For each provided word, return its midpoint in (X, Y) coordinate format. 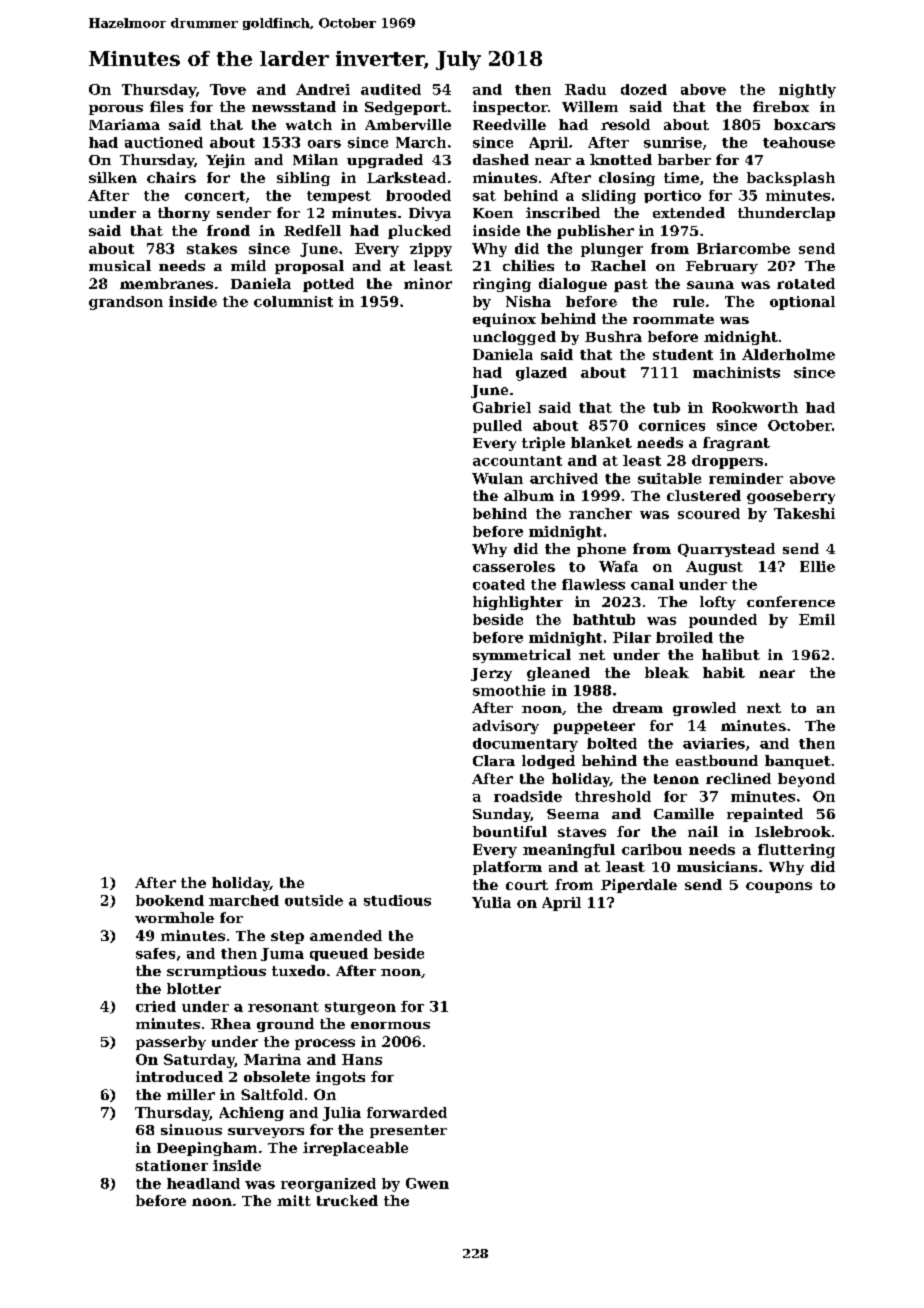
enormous (390, 1025)
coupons (779, 887)
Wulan (497, 478)
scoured (709, 513)
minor (428, 283)
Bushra (613, 336)
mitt (294, 1200)
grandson (126, 303)
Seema (573, 814)
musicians (717, 866)
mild (248, 265)
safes (155, 953)
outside (314, 900)
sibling (303, 179)
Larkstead (406, 177)
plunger (612, 250)
